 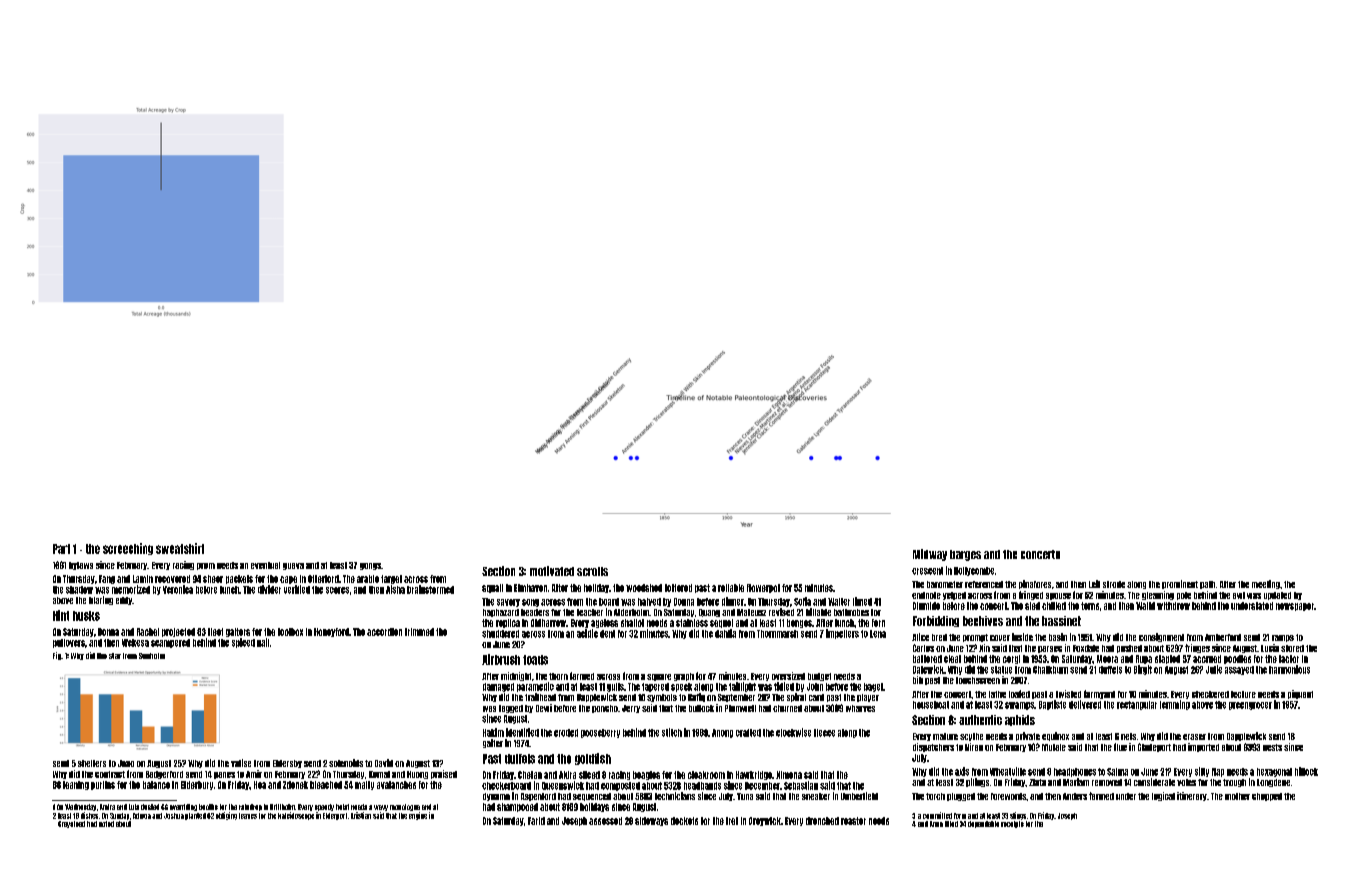 What do you see at coordinates (1283, 638) in the screenshot?
I see `ramps` at bounding box center [1283, 638].
